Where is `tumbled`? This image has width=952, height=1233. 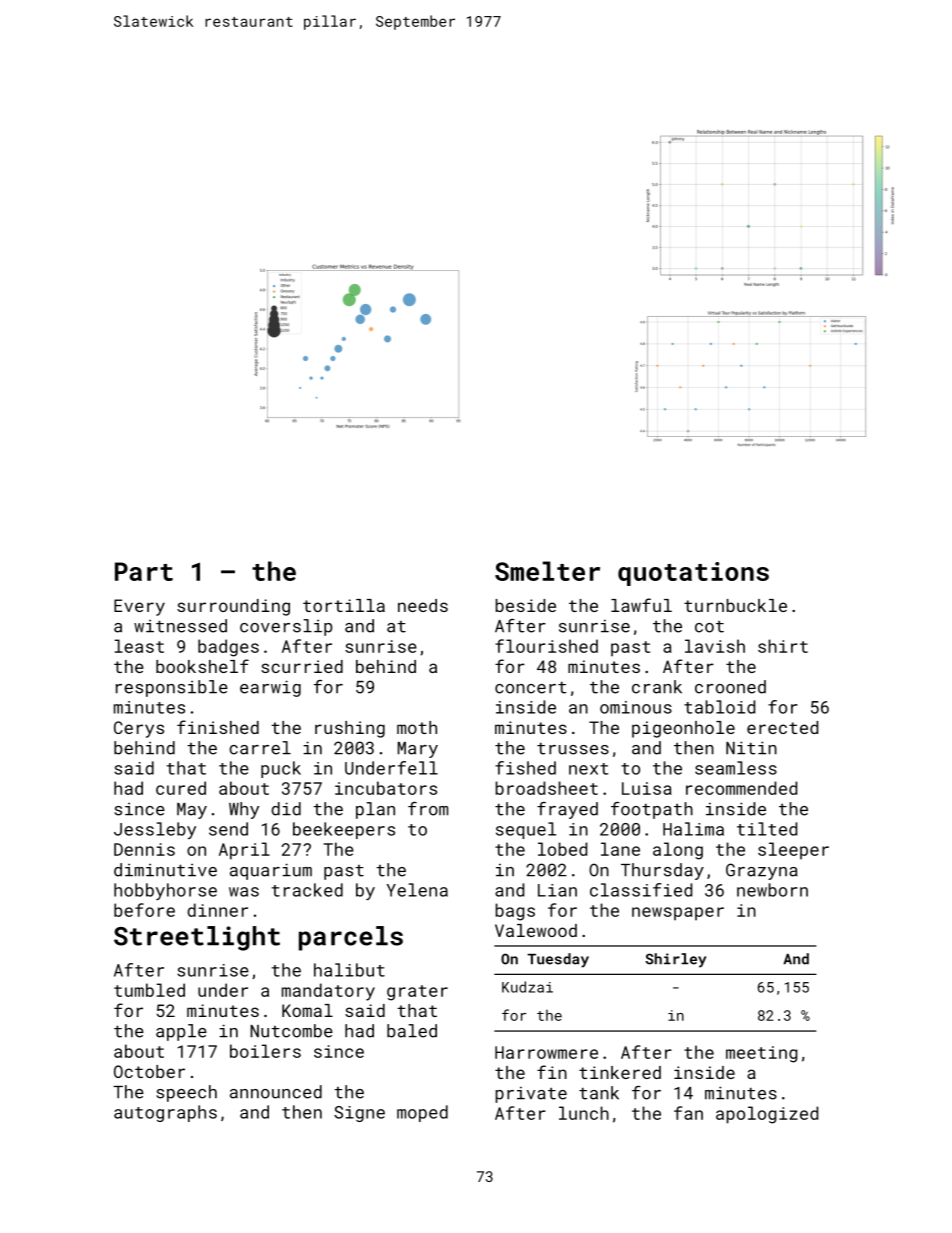
tumbled is located at coordinates (149, 990).
